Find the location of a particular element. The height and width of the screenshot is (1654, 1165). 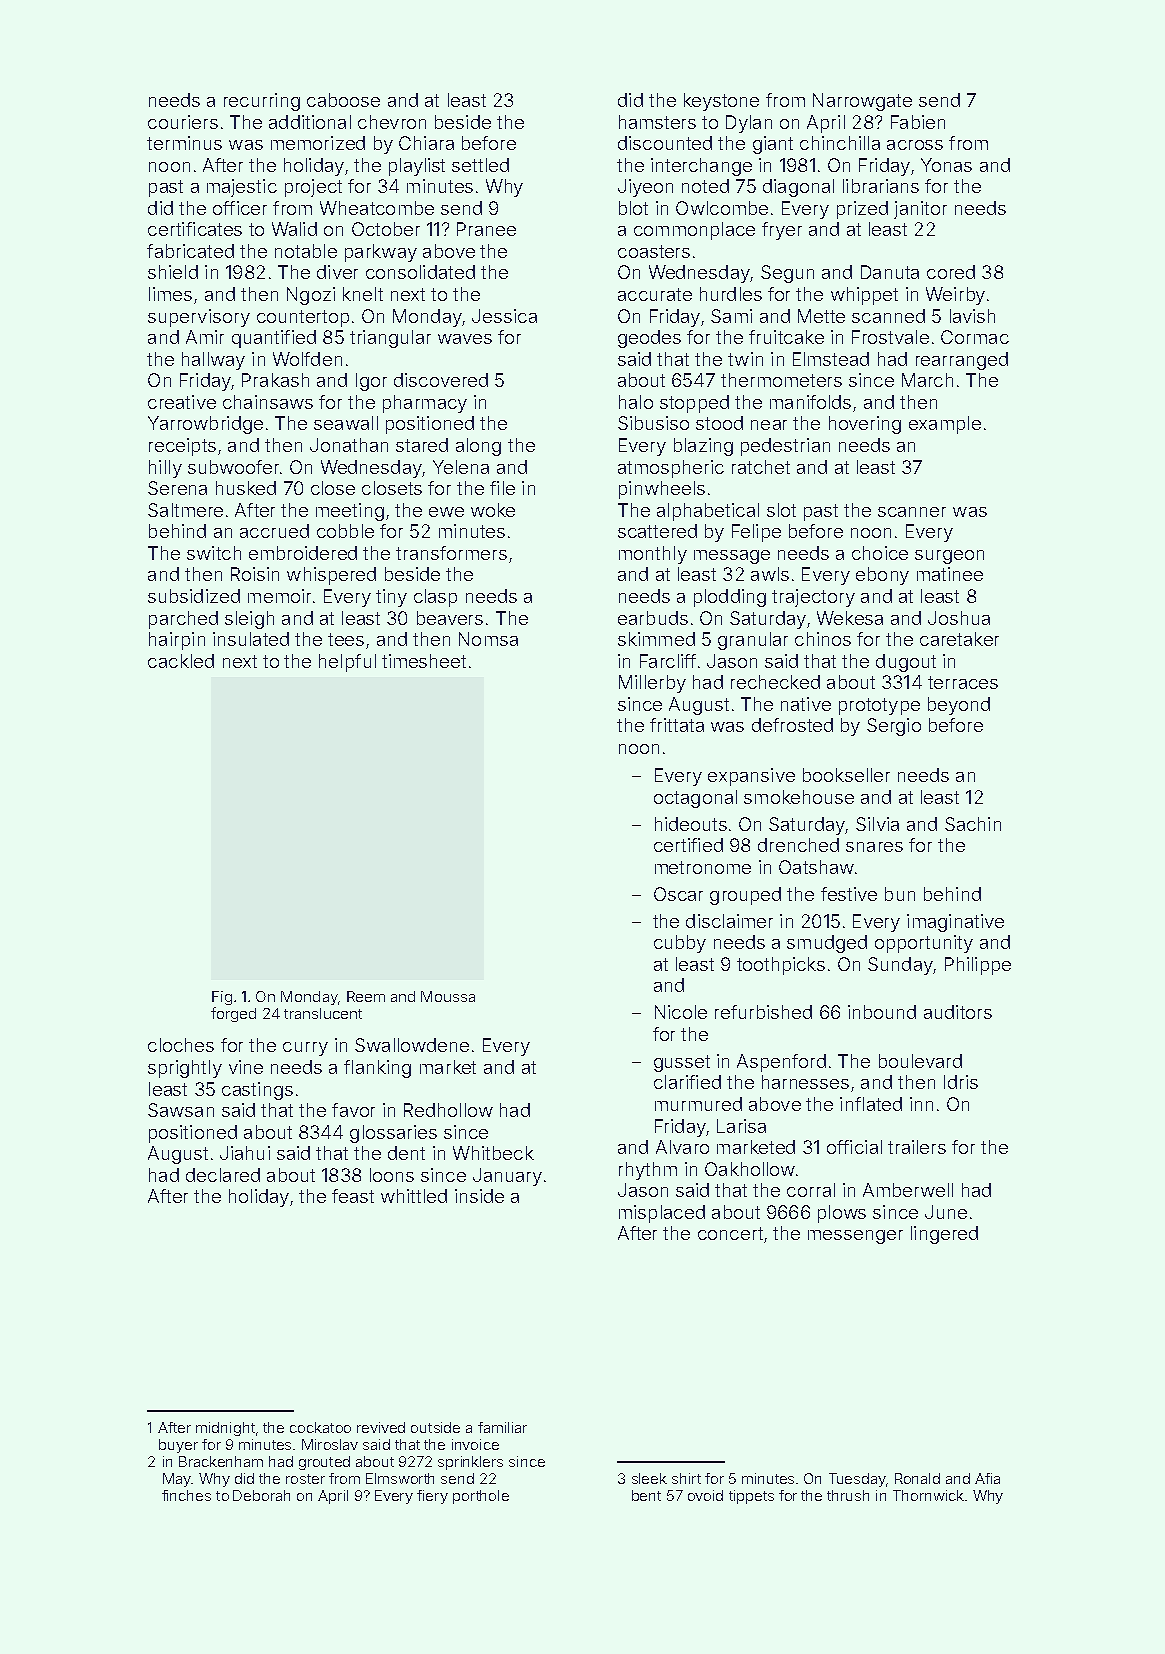

whispered is located at coordinates (331, 576).
